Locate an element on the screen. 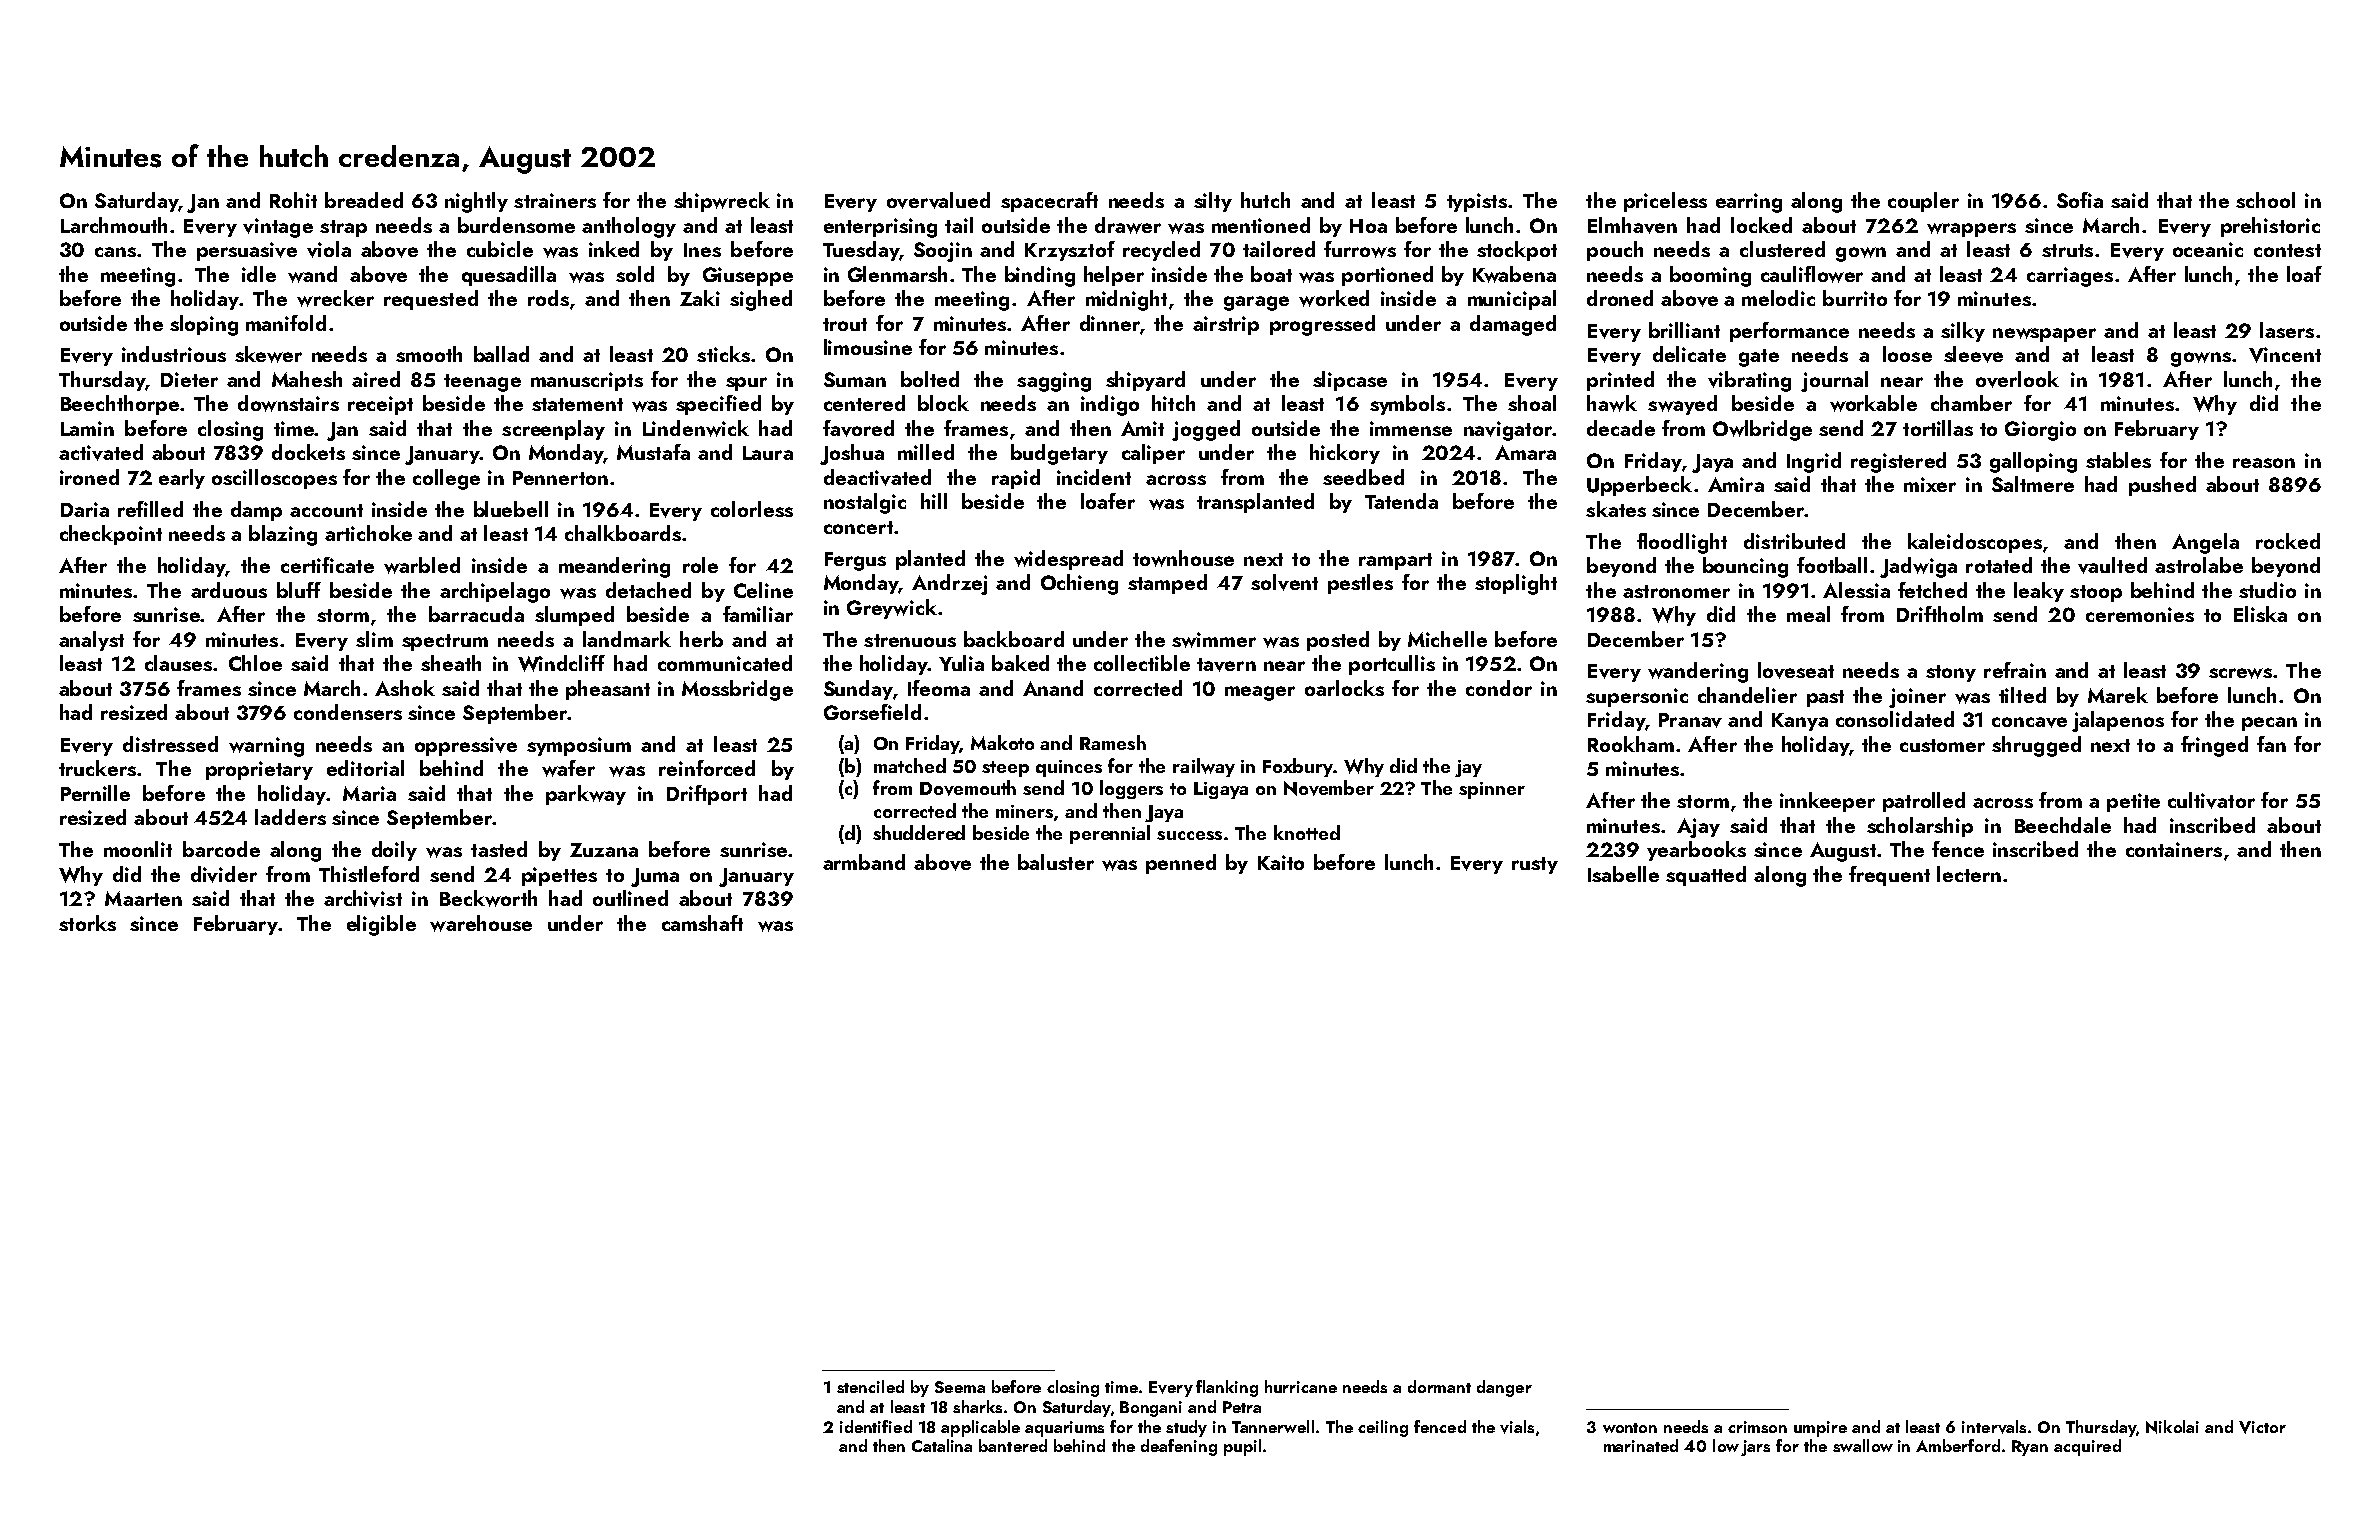 This screenshot has width=2380, height=1540. danger is located at coordinates (1504, 1388).
